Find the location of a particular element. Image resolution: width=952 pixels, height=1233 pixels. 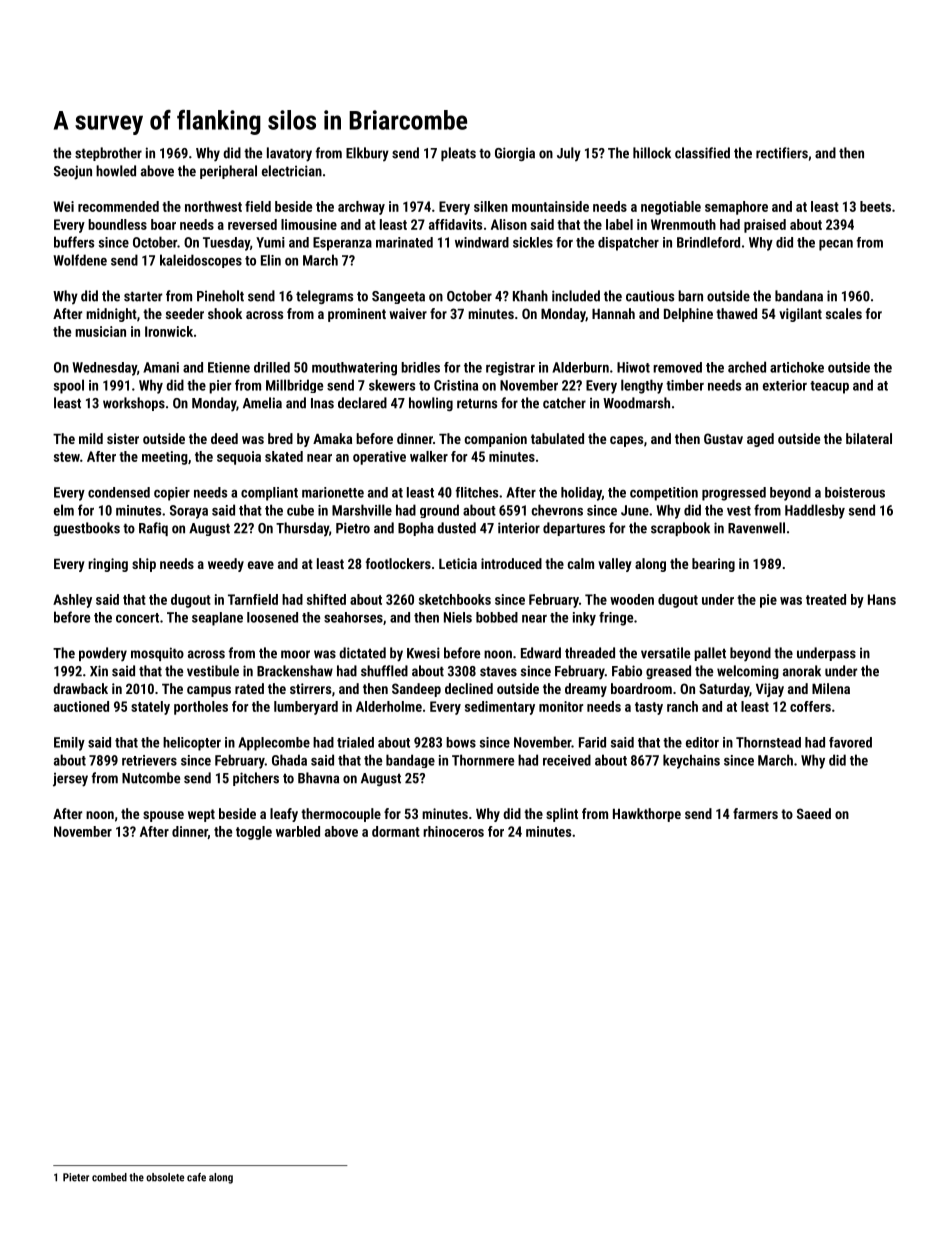

farmers is located at coordinates (755, 813).
